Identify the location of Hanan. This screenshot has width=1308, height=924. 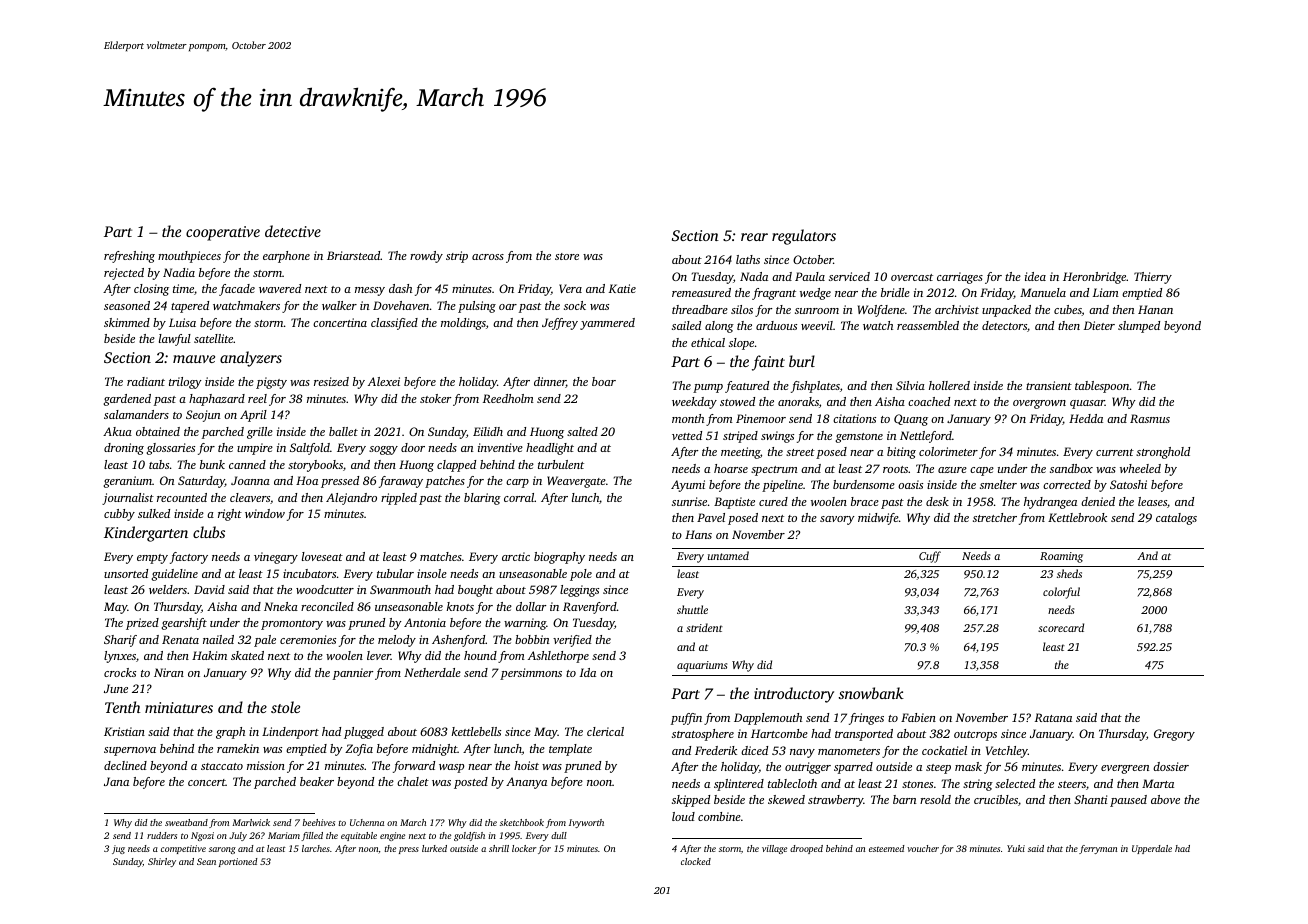
(1155, 309).
